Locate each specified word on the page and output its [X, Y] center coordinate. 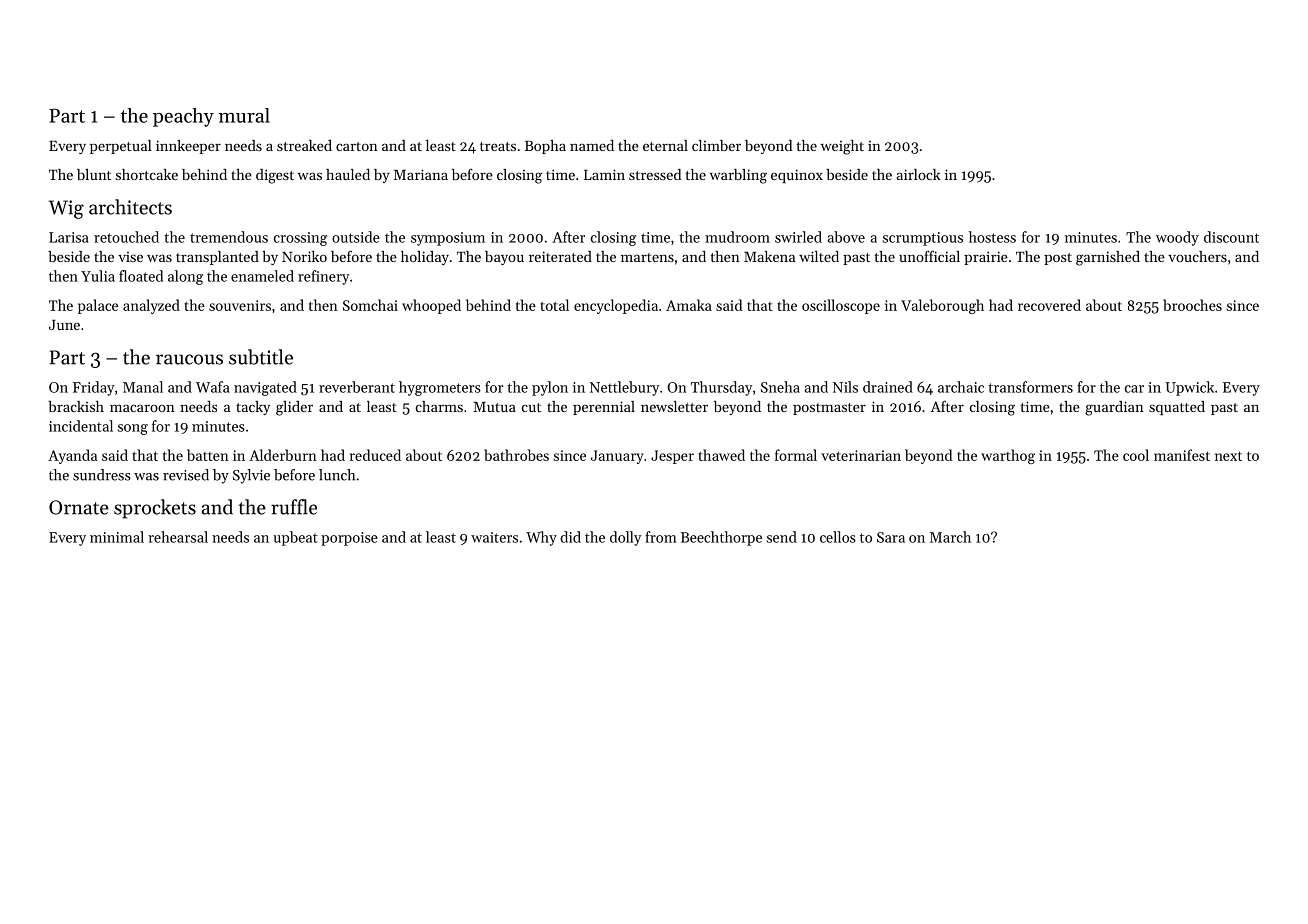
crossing [300, 239]
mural [244, 115]
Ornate [79, 507]
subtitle [261, 357]
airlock [918, 174]
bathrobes [516, 455]
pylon [550, 388]
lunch [337, 475]
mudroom [737, 237]
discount [1231, 237]
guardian [1114, 408]
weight [842, 147]
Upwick [1189, 388]
